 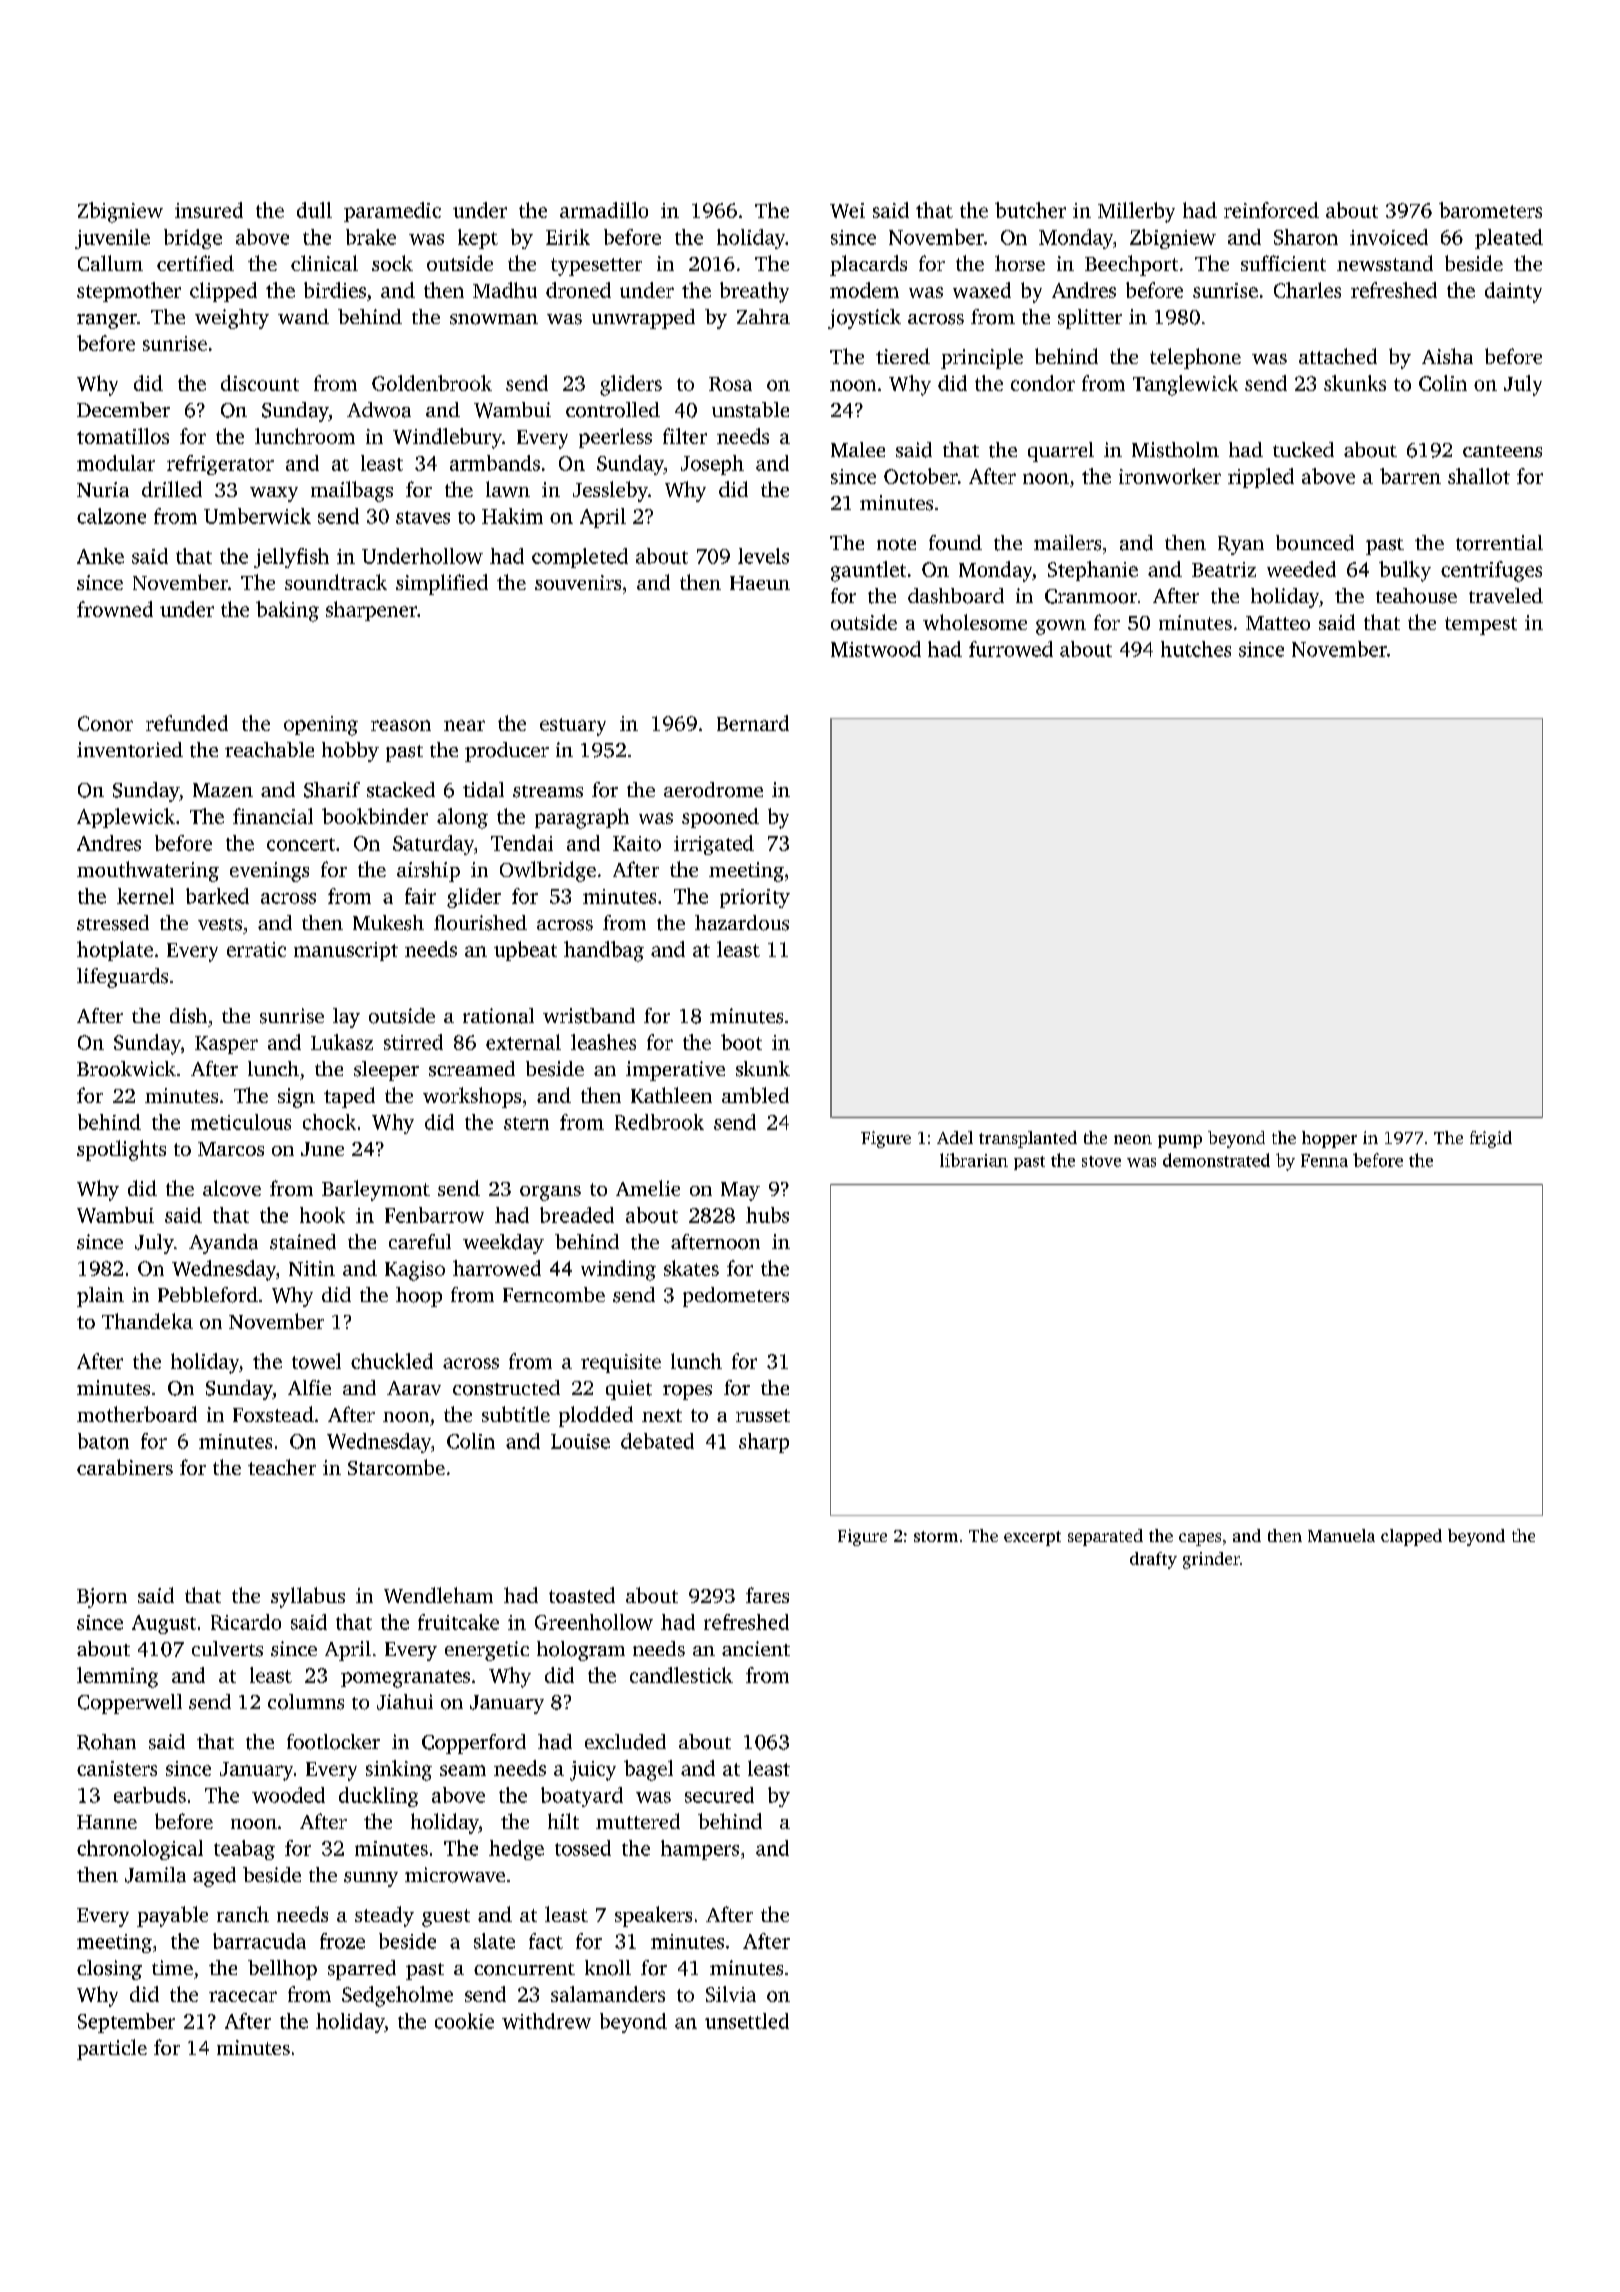 What do you see at coordinates (1491, 1139) in the screenshot?
I see `frigid` at bounding box center [1491, 1139].
